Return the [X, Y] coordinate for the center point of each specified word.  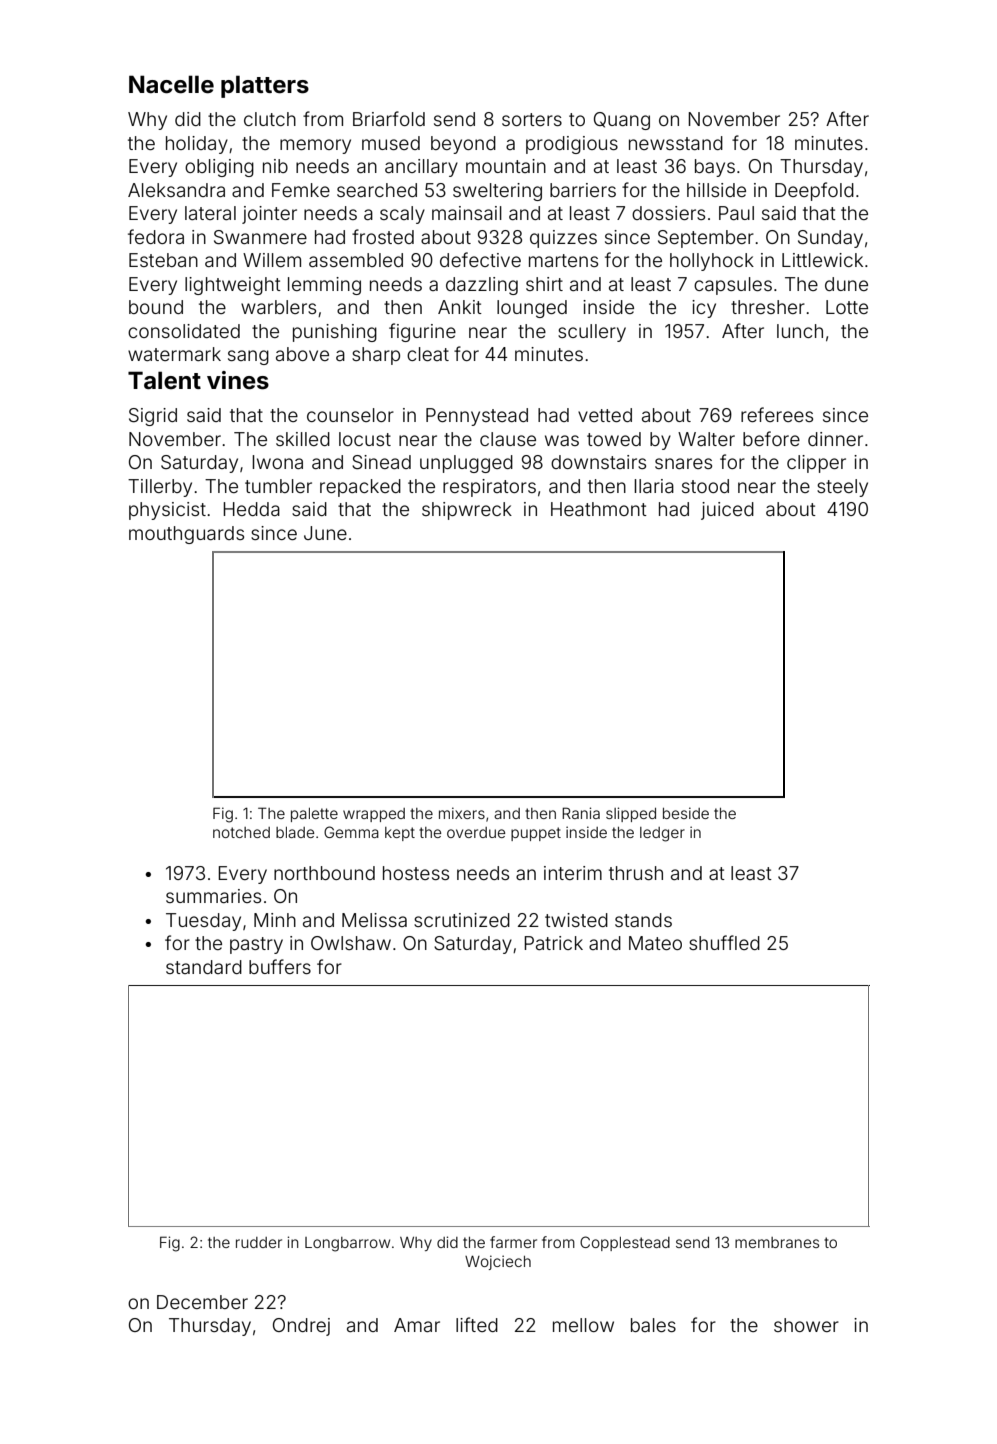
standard [204, 967]
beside [686, 813]
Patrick [553, 943]
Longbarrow [347, 1244]
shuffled [724, 942]
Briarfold [389, 118]
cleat [428, 354]
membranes [777, 1242]
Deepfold [814, 191]
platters [265, 86]
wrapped [374, 815]
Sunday [830, 239]
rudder [259, 1242]
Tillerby [160, 488]
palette [314, 815]
